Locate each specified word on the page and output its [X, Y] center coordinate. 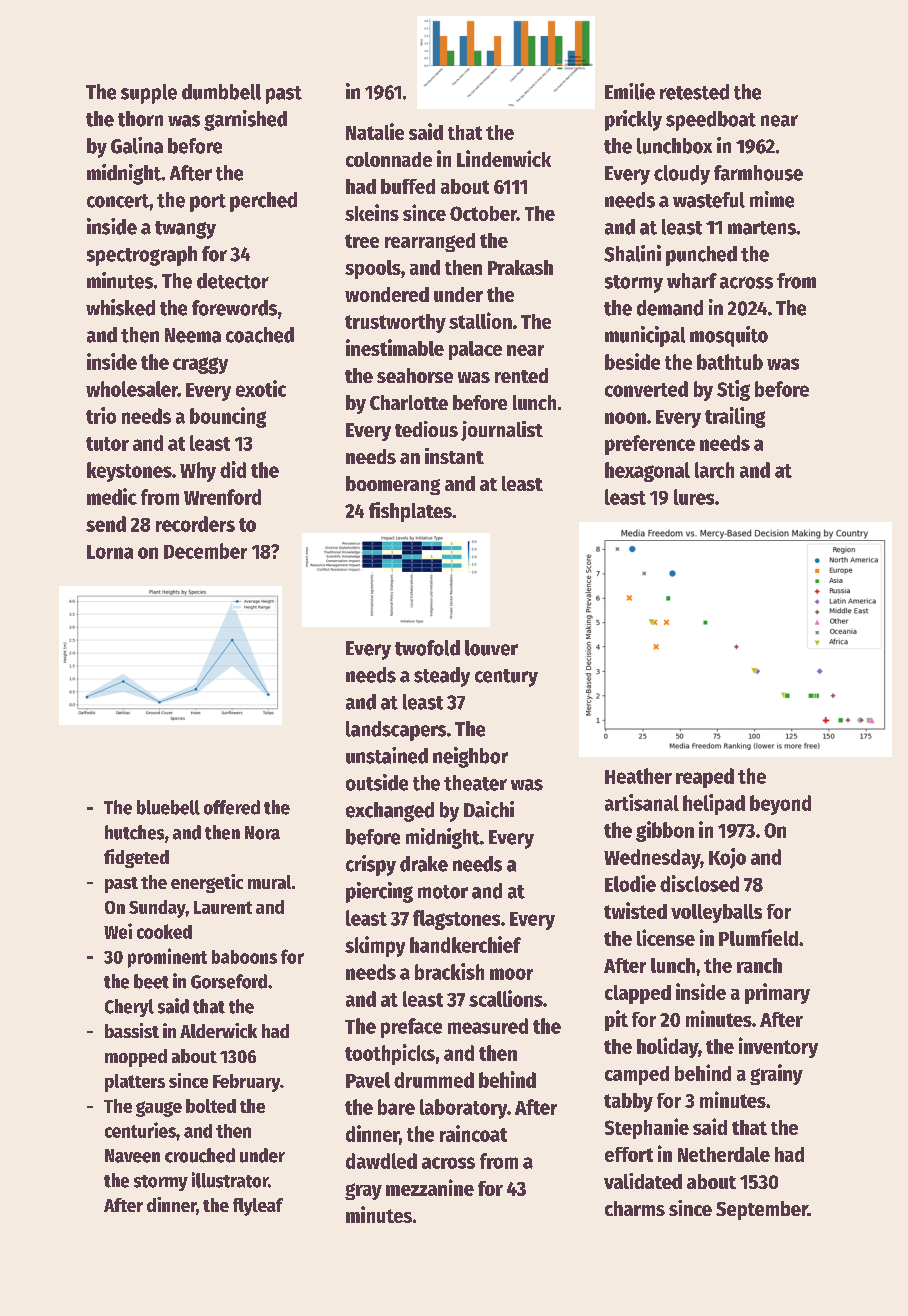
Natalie [375, 131]
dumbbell [221, 92]
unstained [387, 755]
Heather [638, 776]
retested [694, 92]
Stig [733, 390]
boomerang [393, 485]
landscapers [396, 731]
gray [363, 1191]
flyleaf [258, 1207]
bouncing [228, 417]
